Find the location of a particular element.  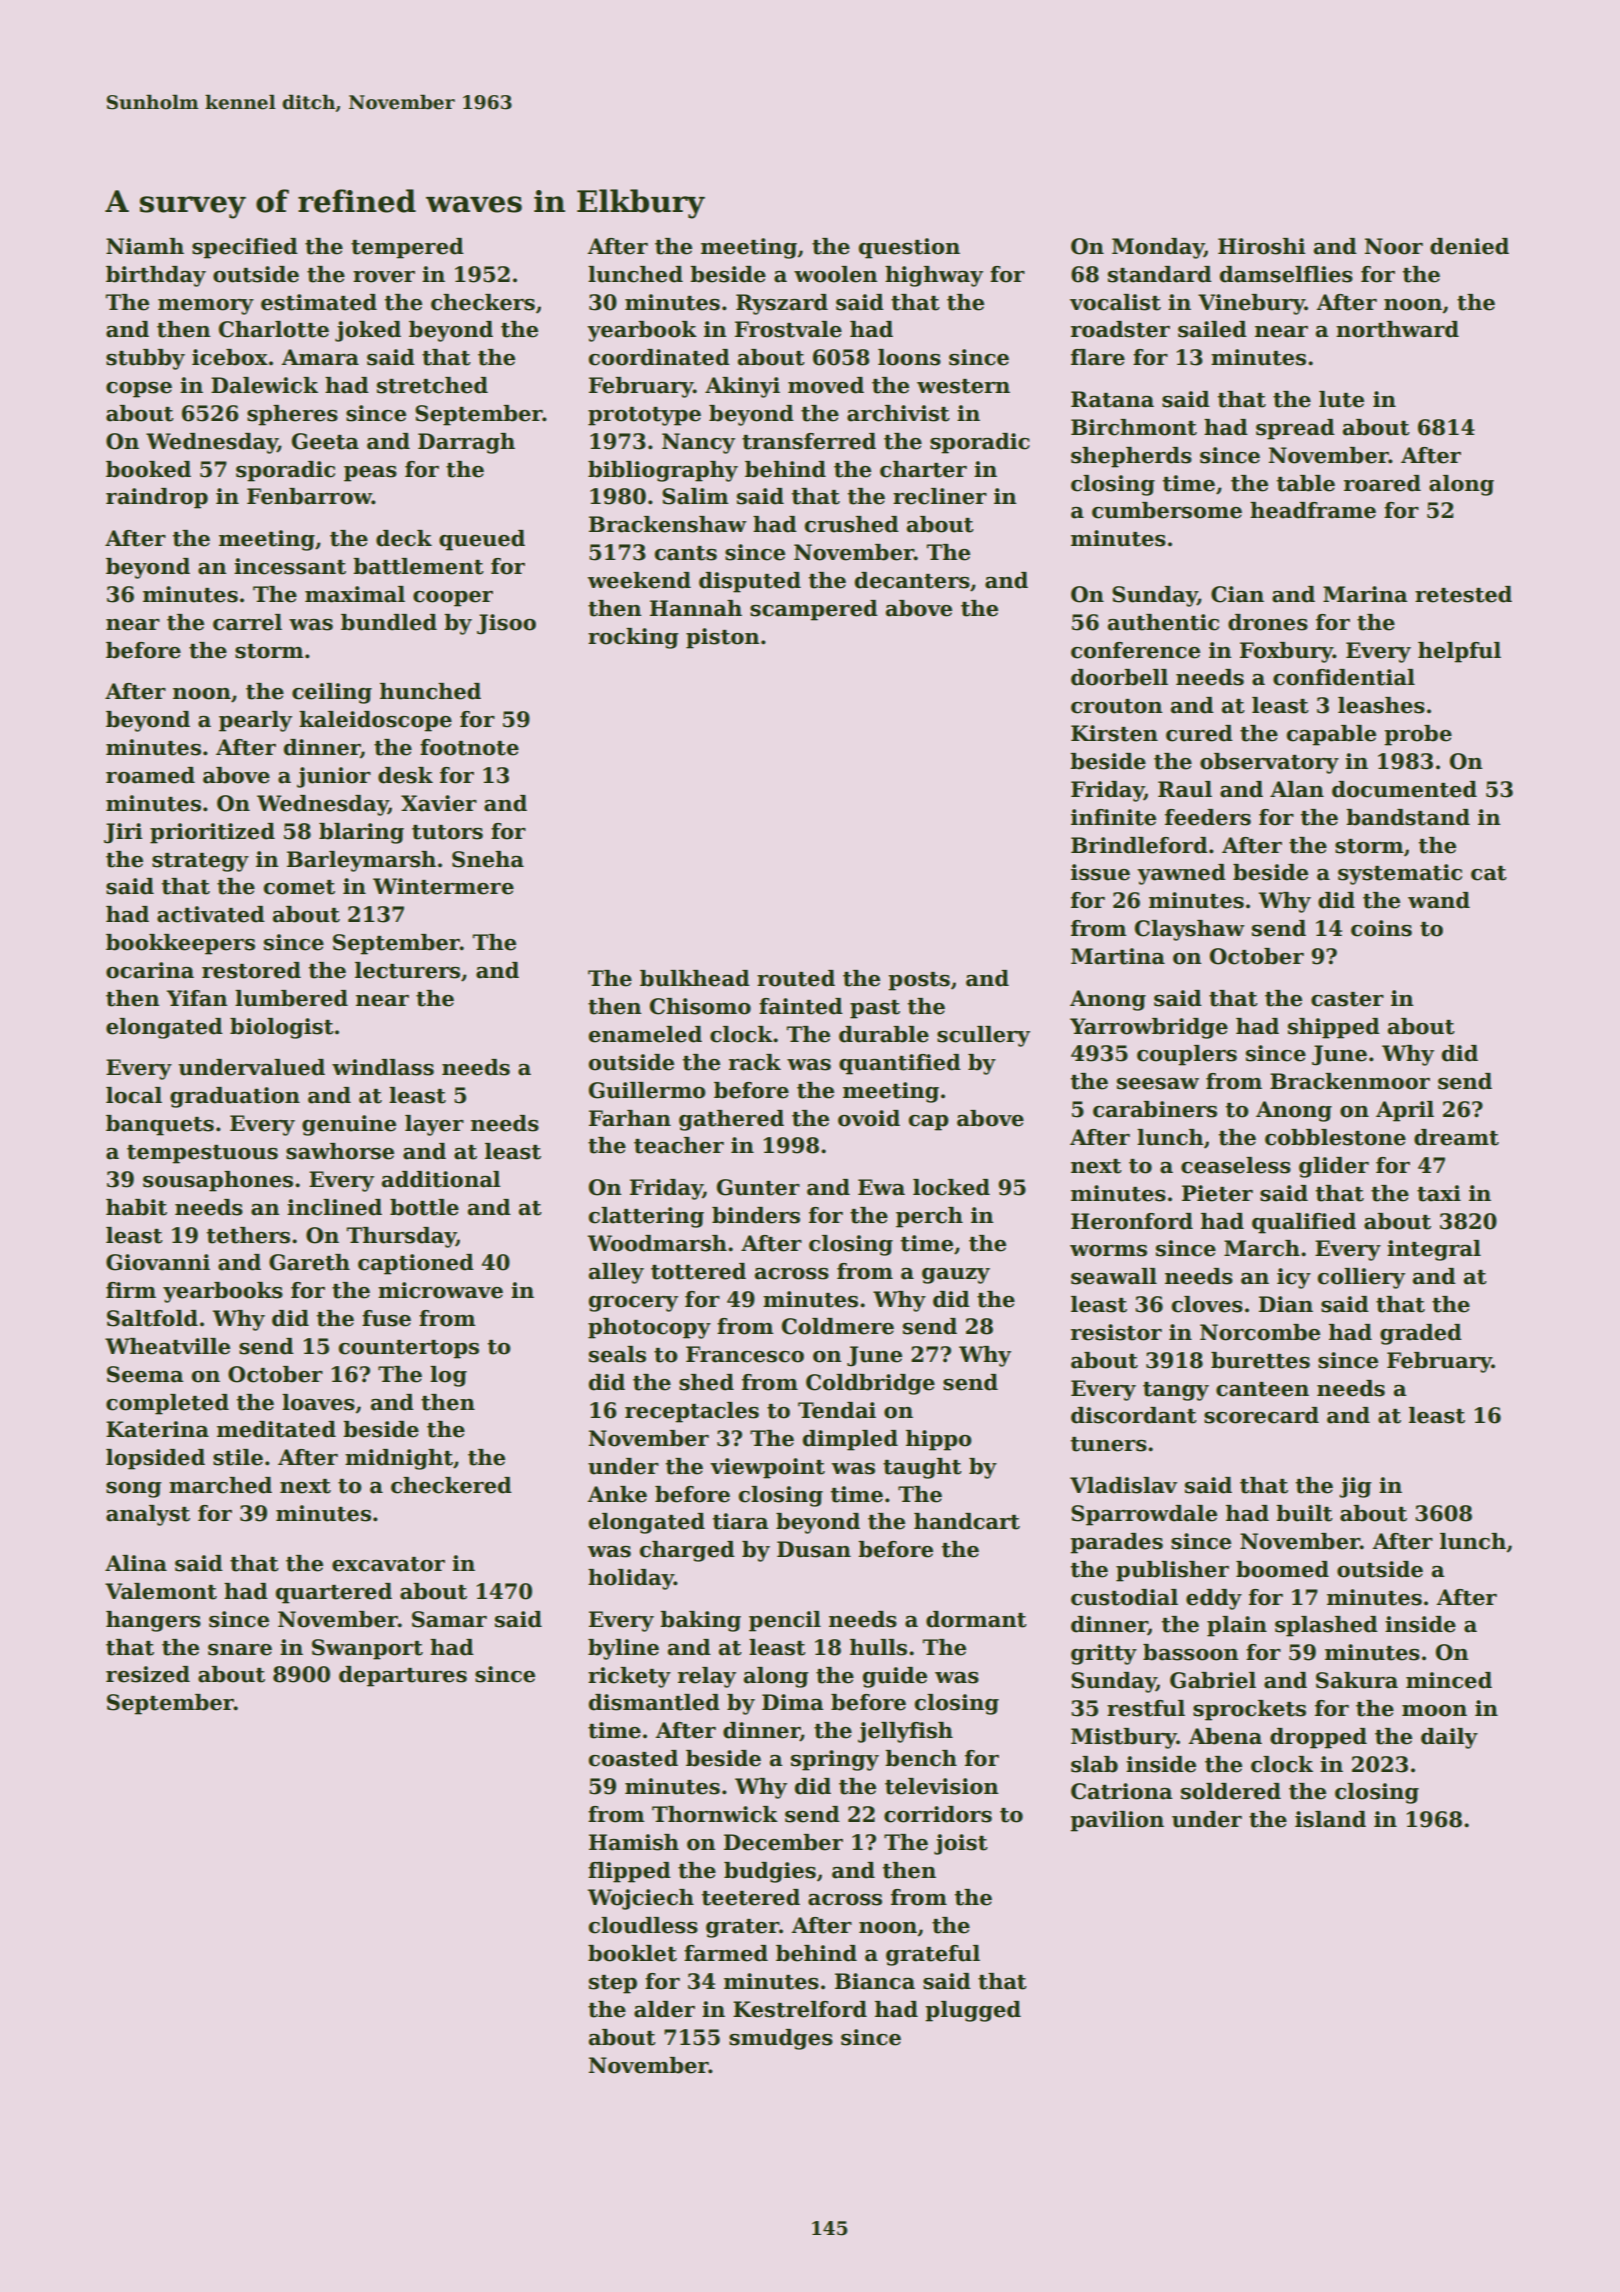

handcart is located at coordinates (967, 1521).
